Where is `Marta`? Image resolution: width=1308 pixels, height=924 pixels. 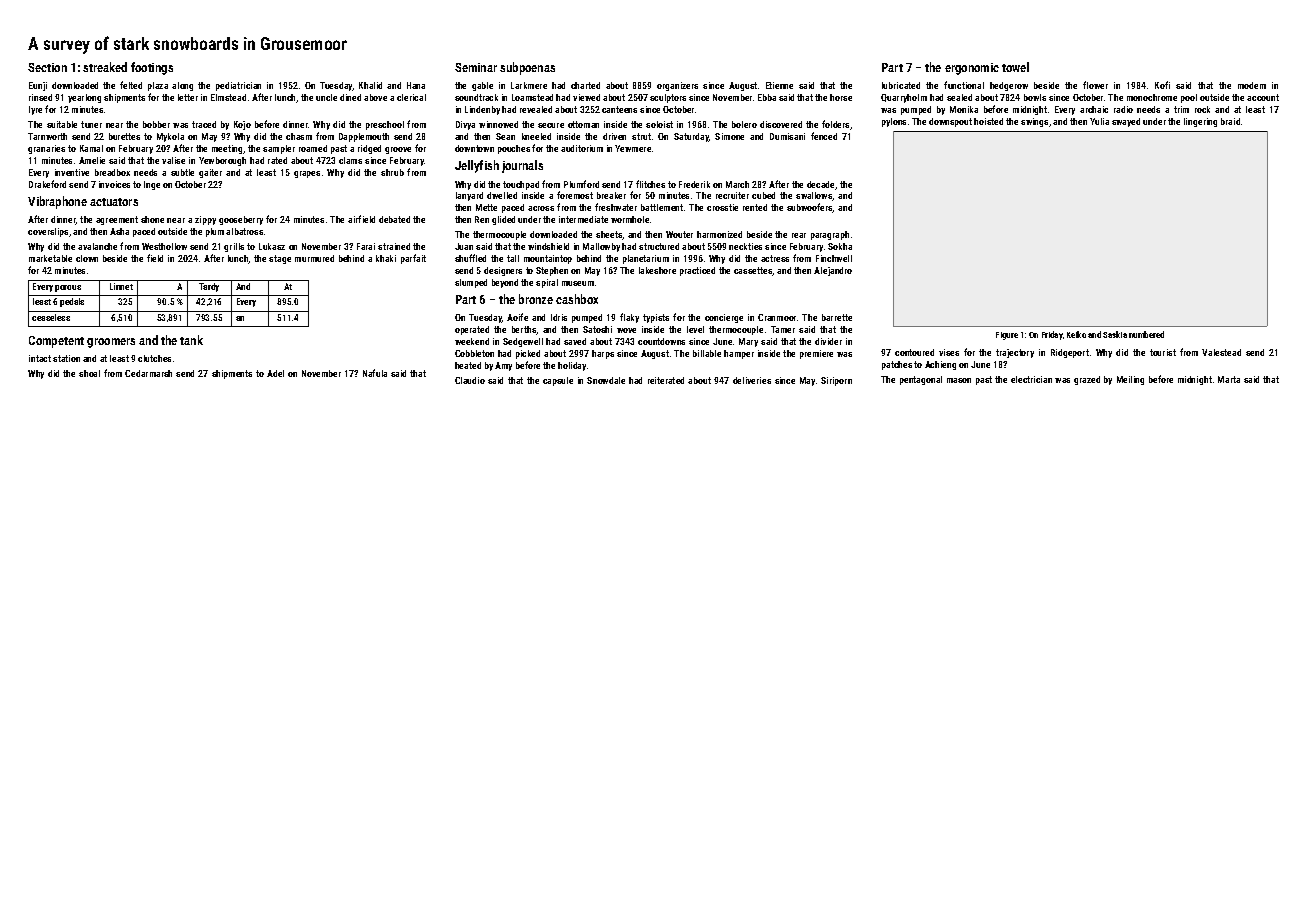
Marta is located at coordinates (1229, 379).
